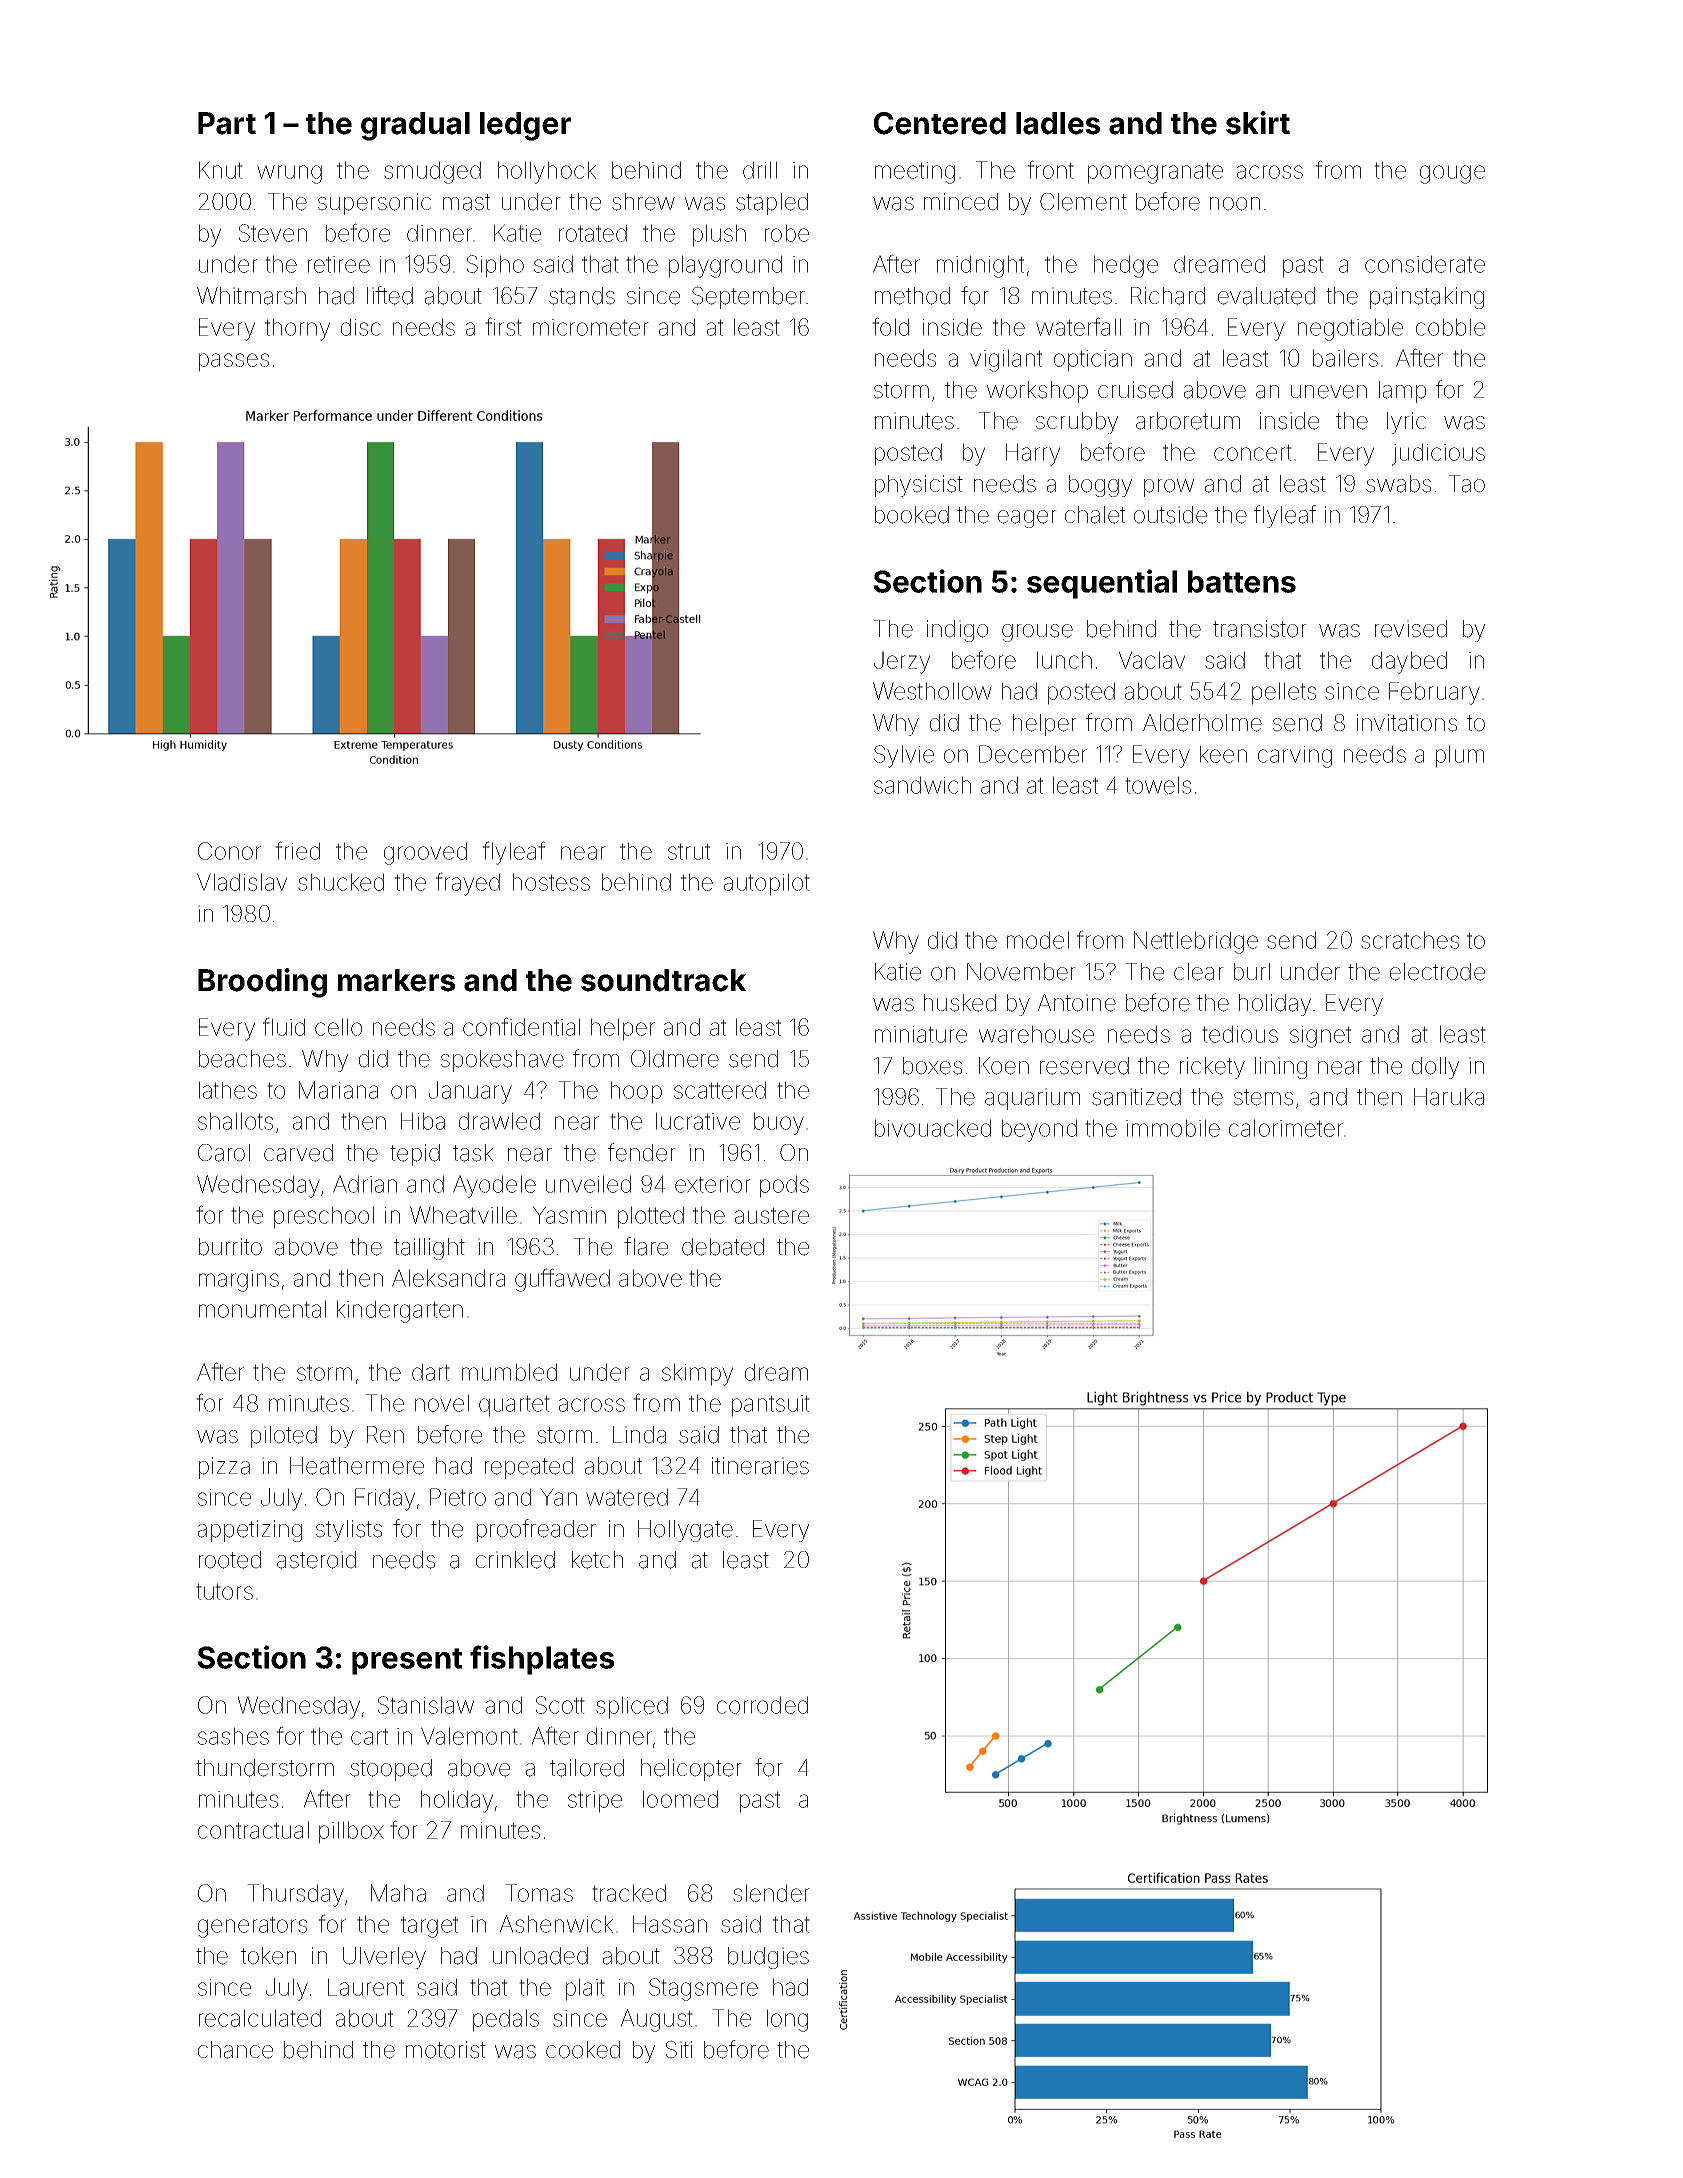  I want to click on corroded, so click(762, 1705).
